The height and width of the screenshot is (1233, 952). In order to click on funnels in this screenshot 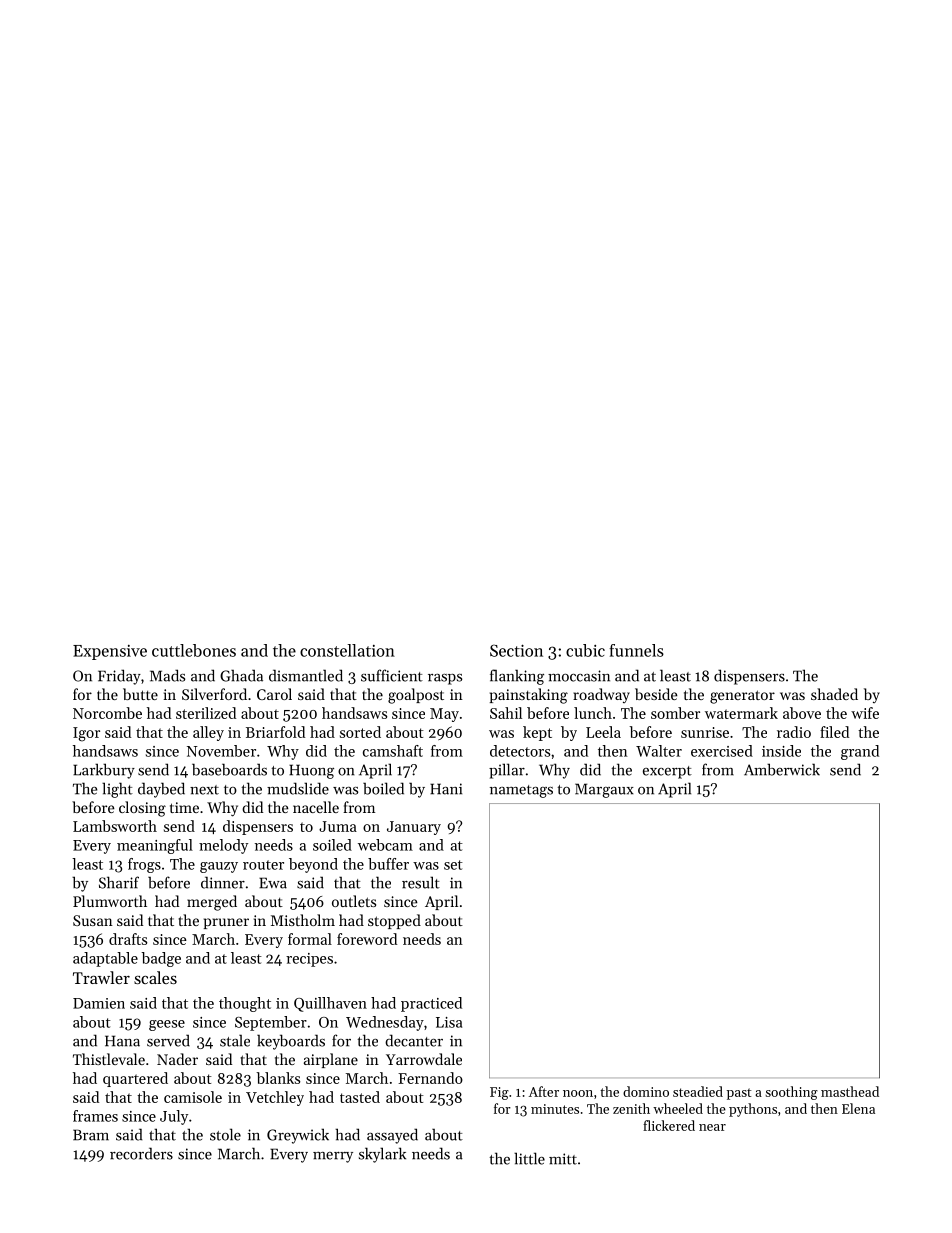, I will do `click(636, 650)`.
